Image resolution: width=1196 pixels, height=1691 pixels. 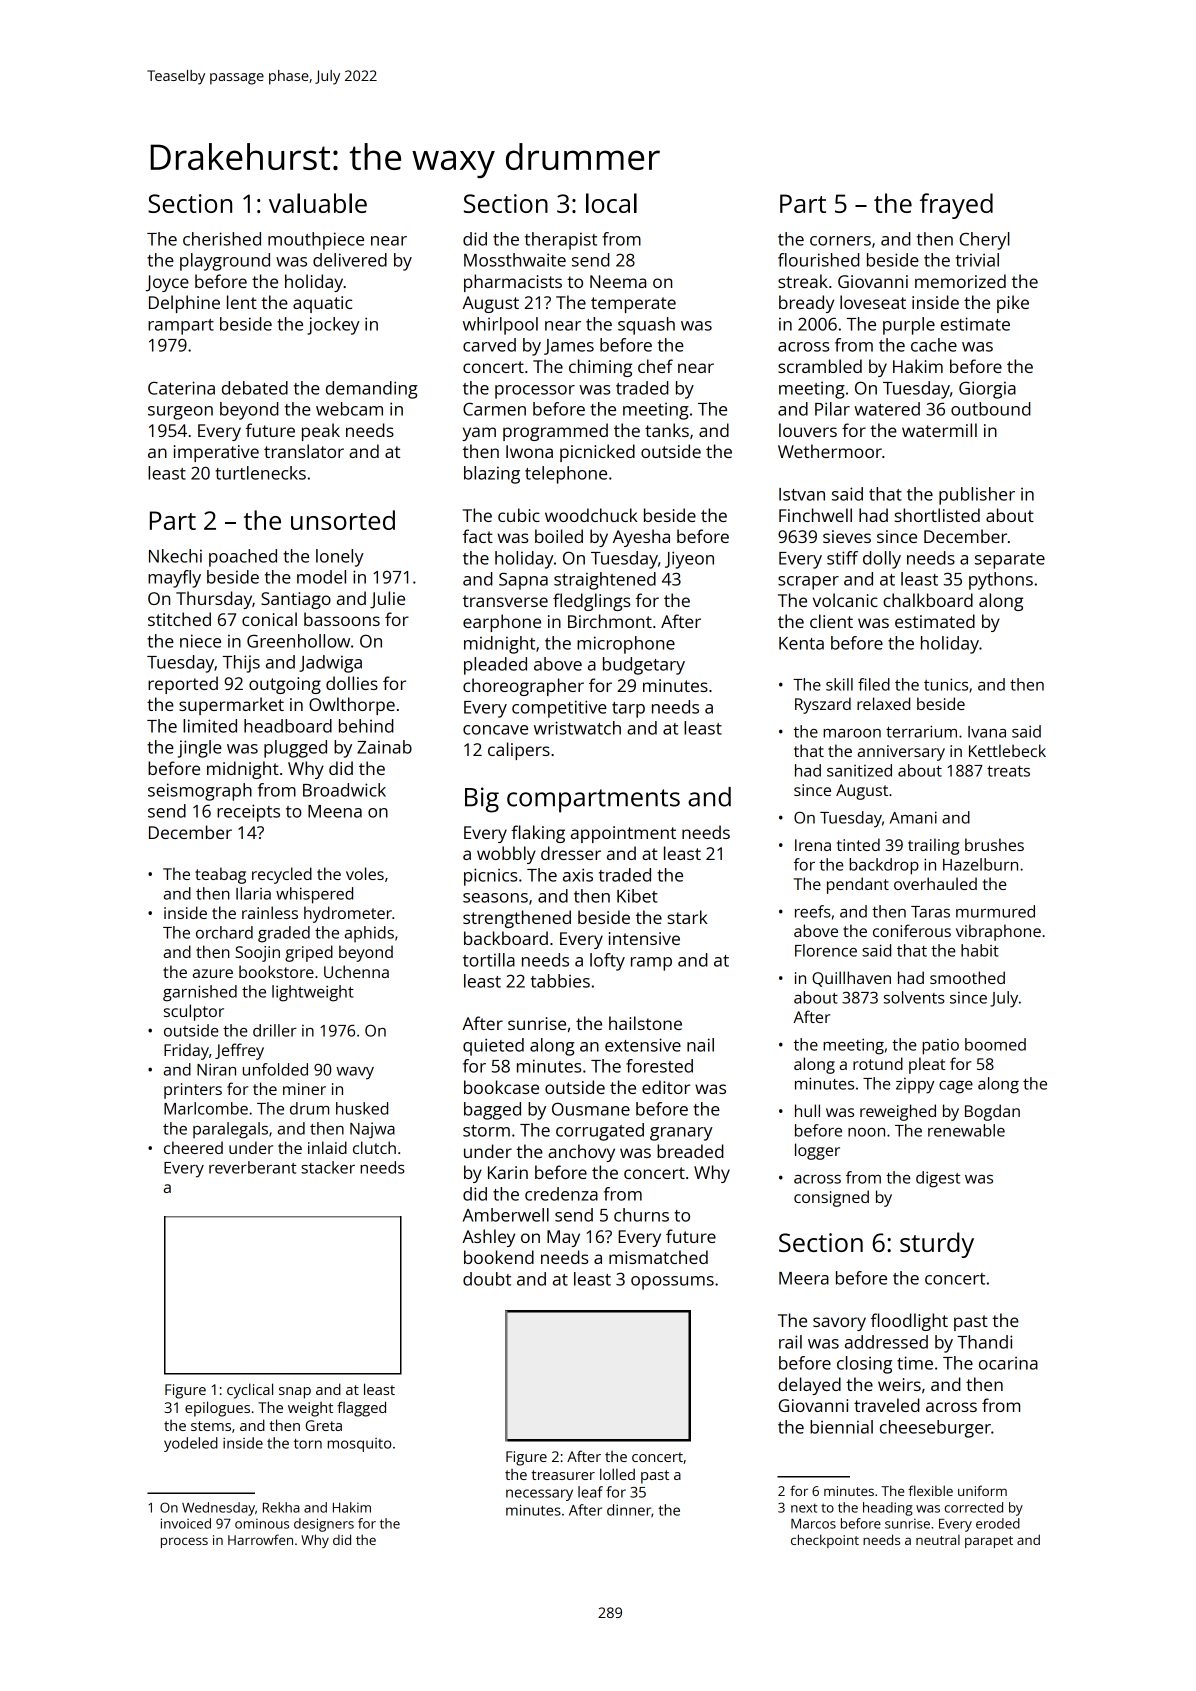 What do you see at coordinates (831, 1198) in the page?
I see `consigned` at bounding box center [831, 1198].
